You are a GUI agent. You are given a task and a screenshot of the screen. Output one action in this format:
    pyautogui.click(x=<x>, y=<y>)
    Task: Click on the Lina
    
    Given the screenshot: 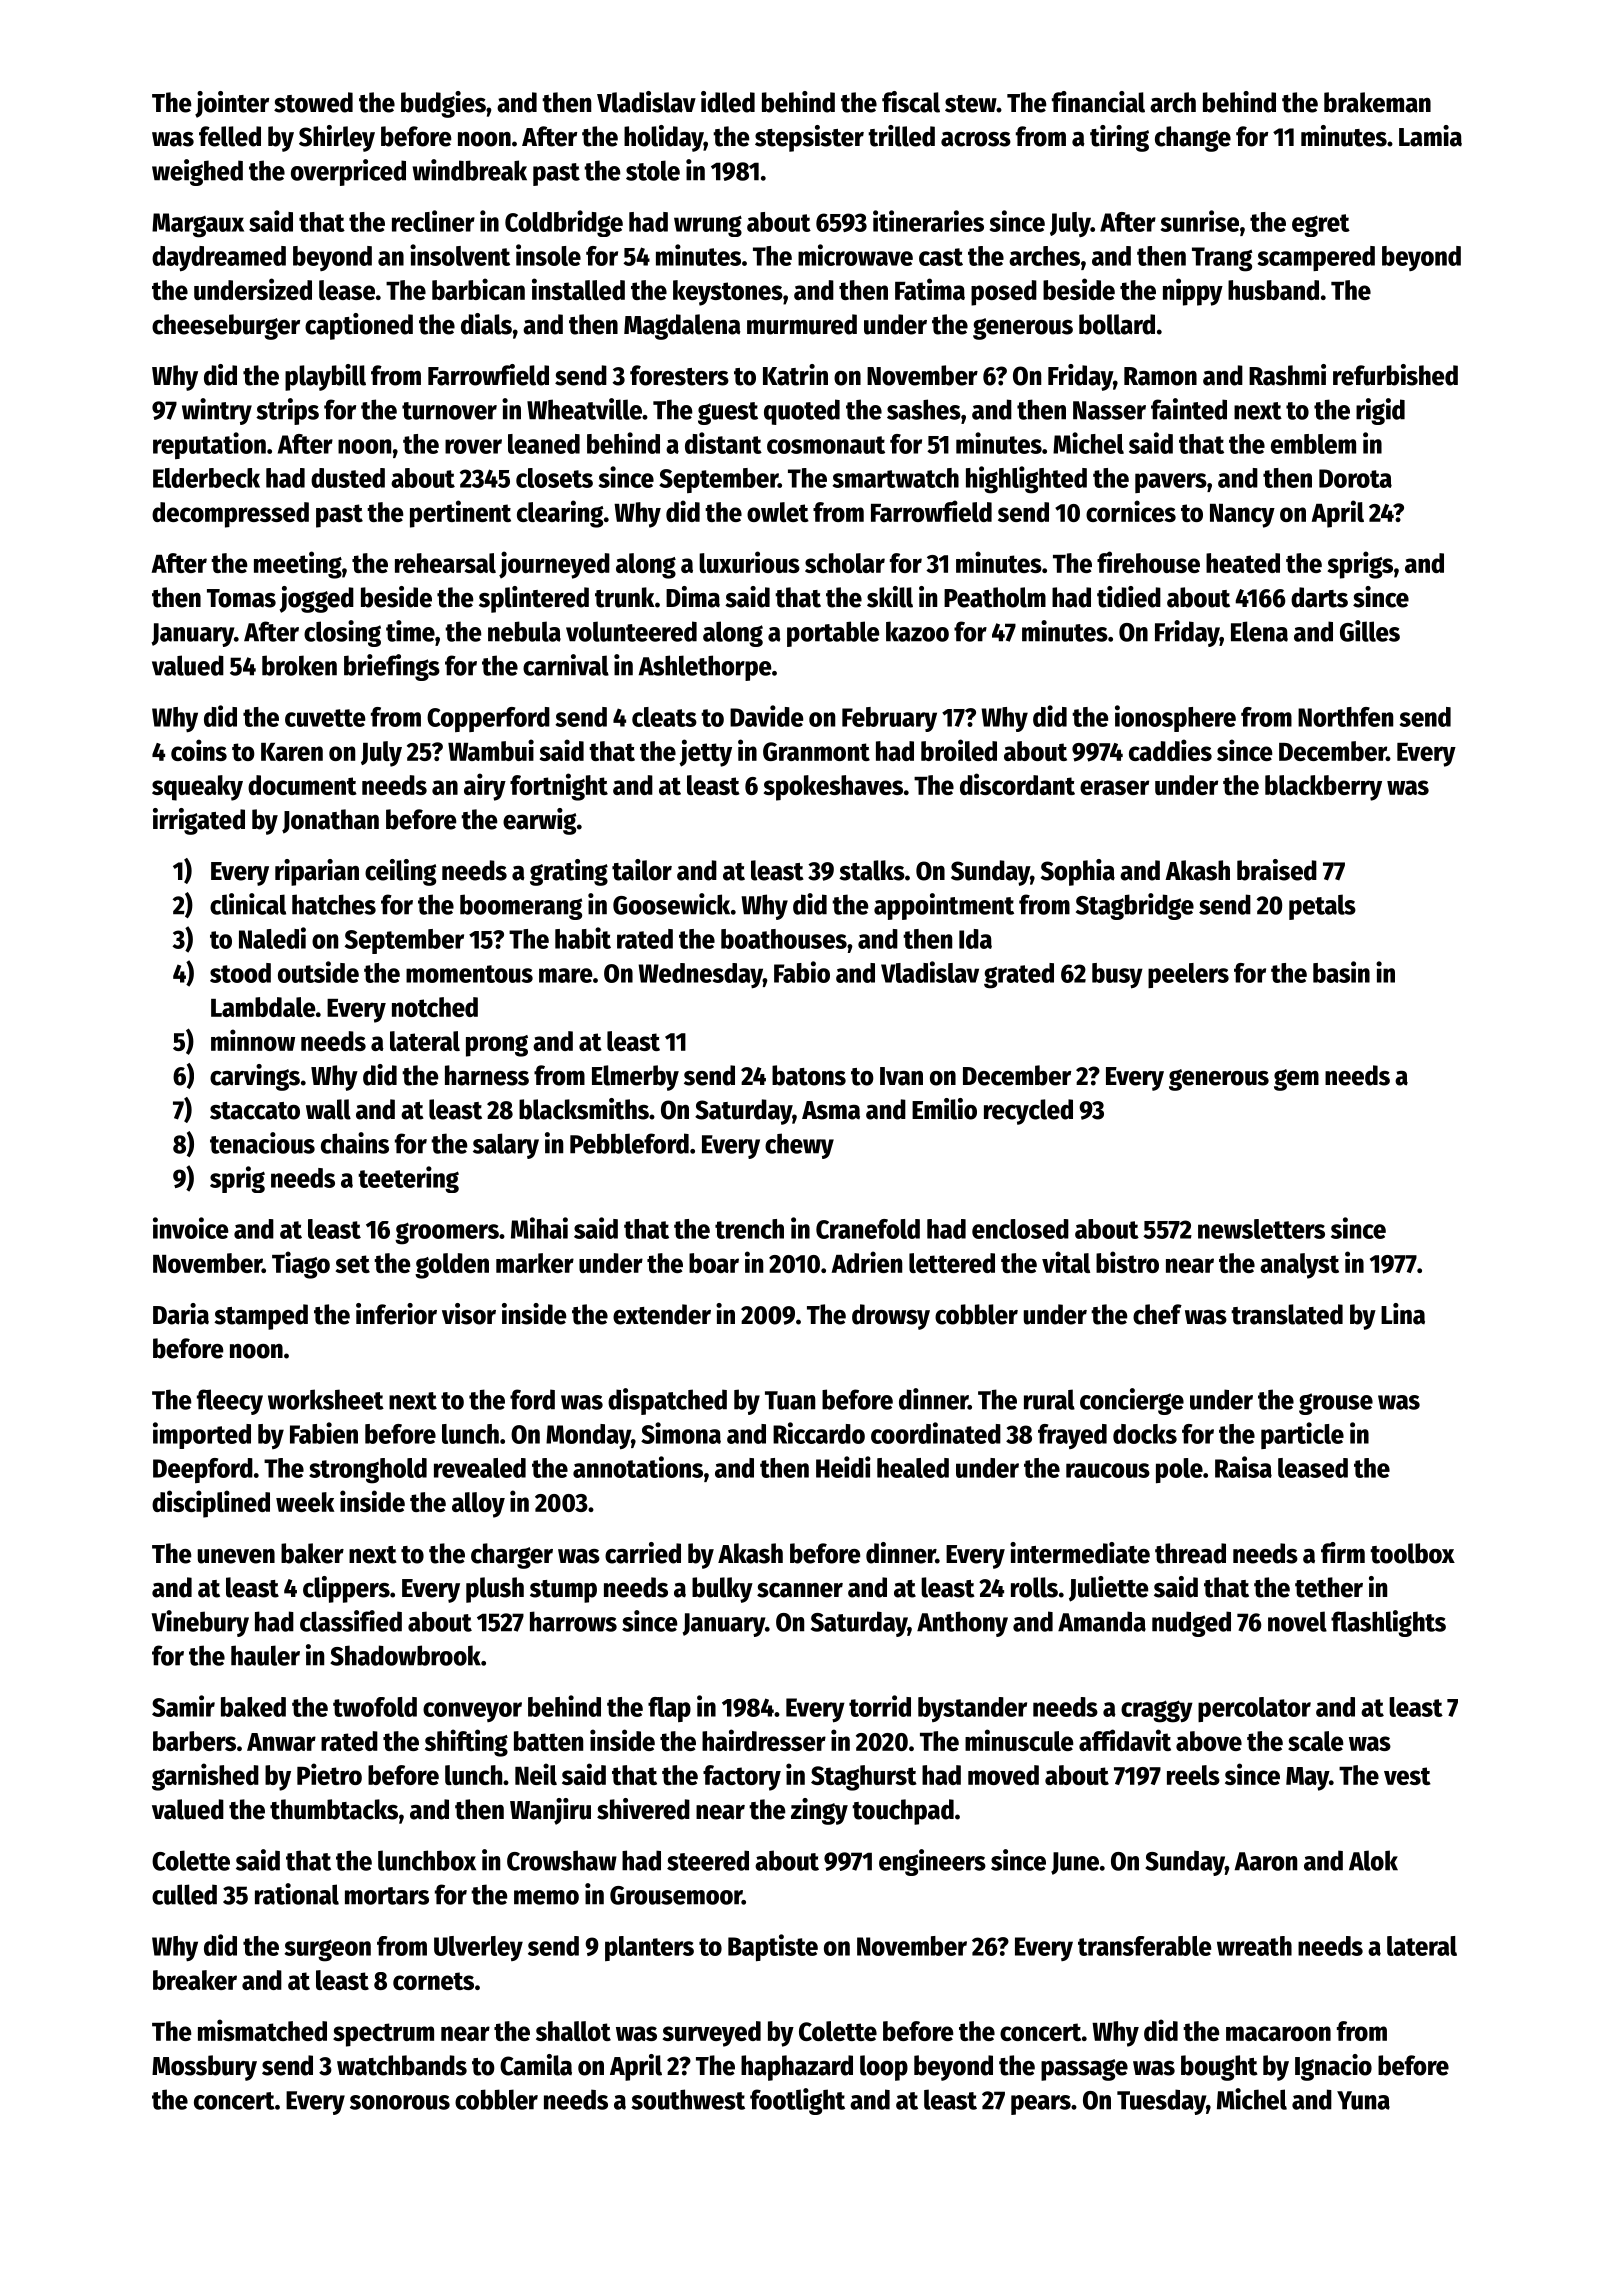 What is the action you would take?
    pyautogui.click(x=1403, y=1314)
